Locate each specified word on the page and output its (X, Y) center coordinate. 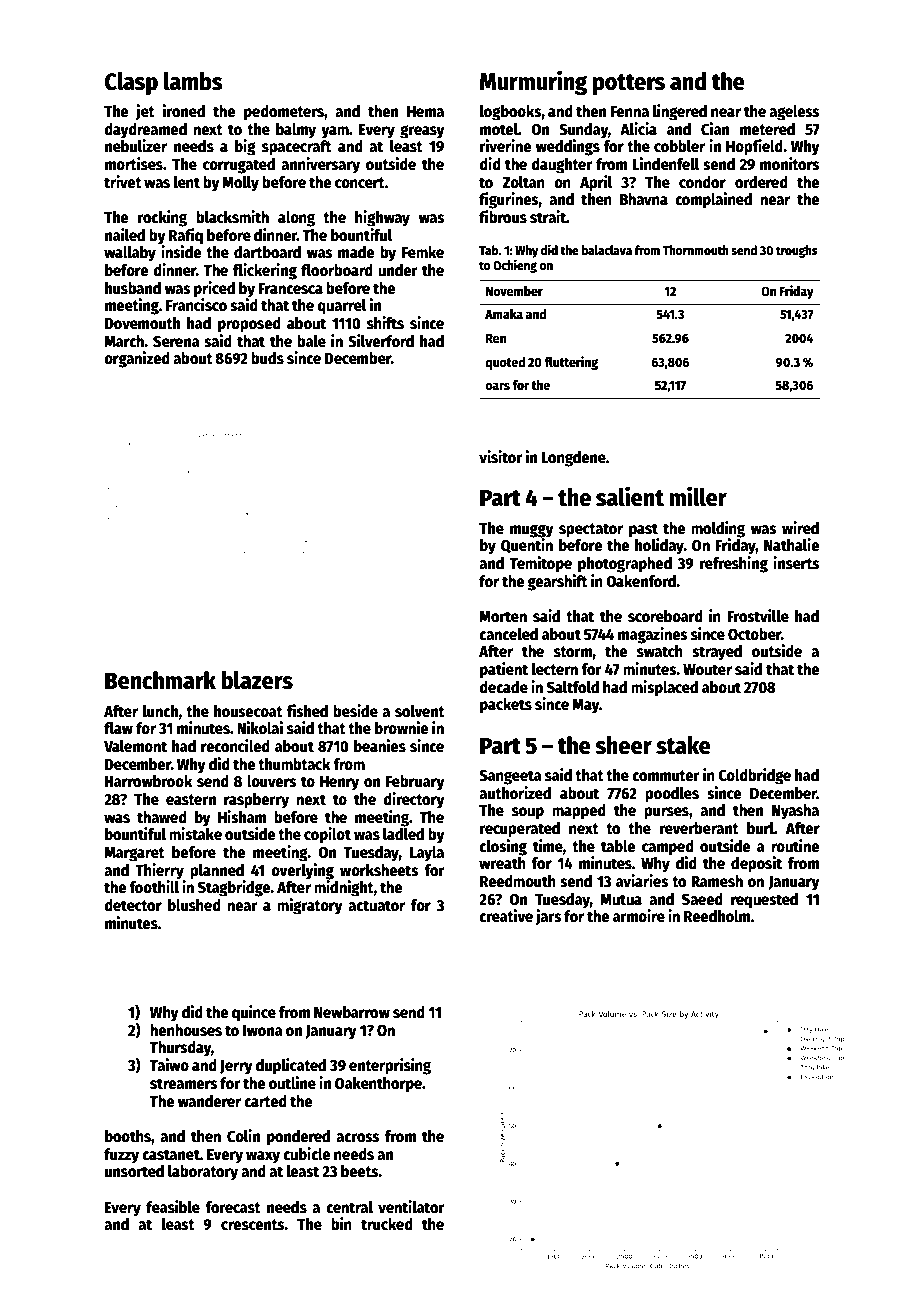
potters (629, 84)
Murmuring (533, 82)
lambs (193, 81)
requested (764, 901)
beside (355, 710)
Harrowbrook (149, 781)
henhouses (186, 1030)
